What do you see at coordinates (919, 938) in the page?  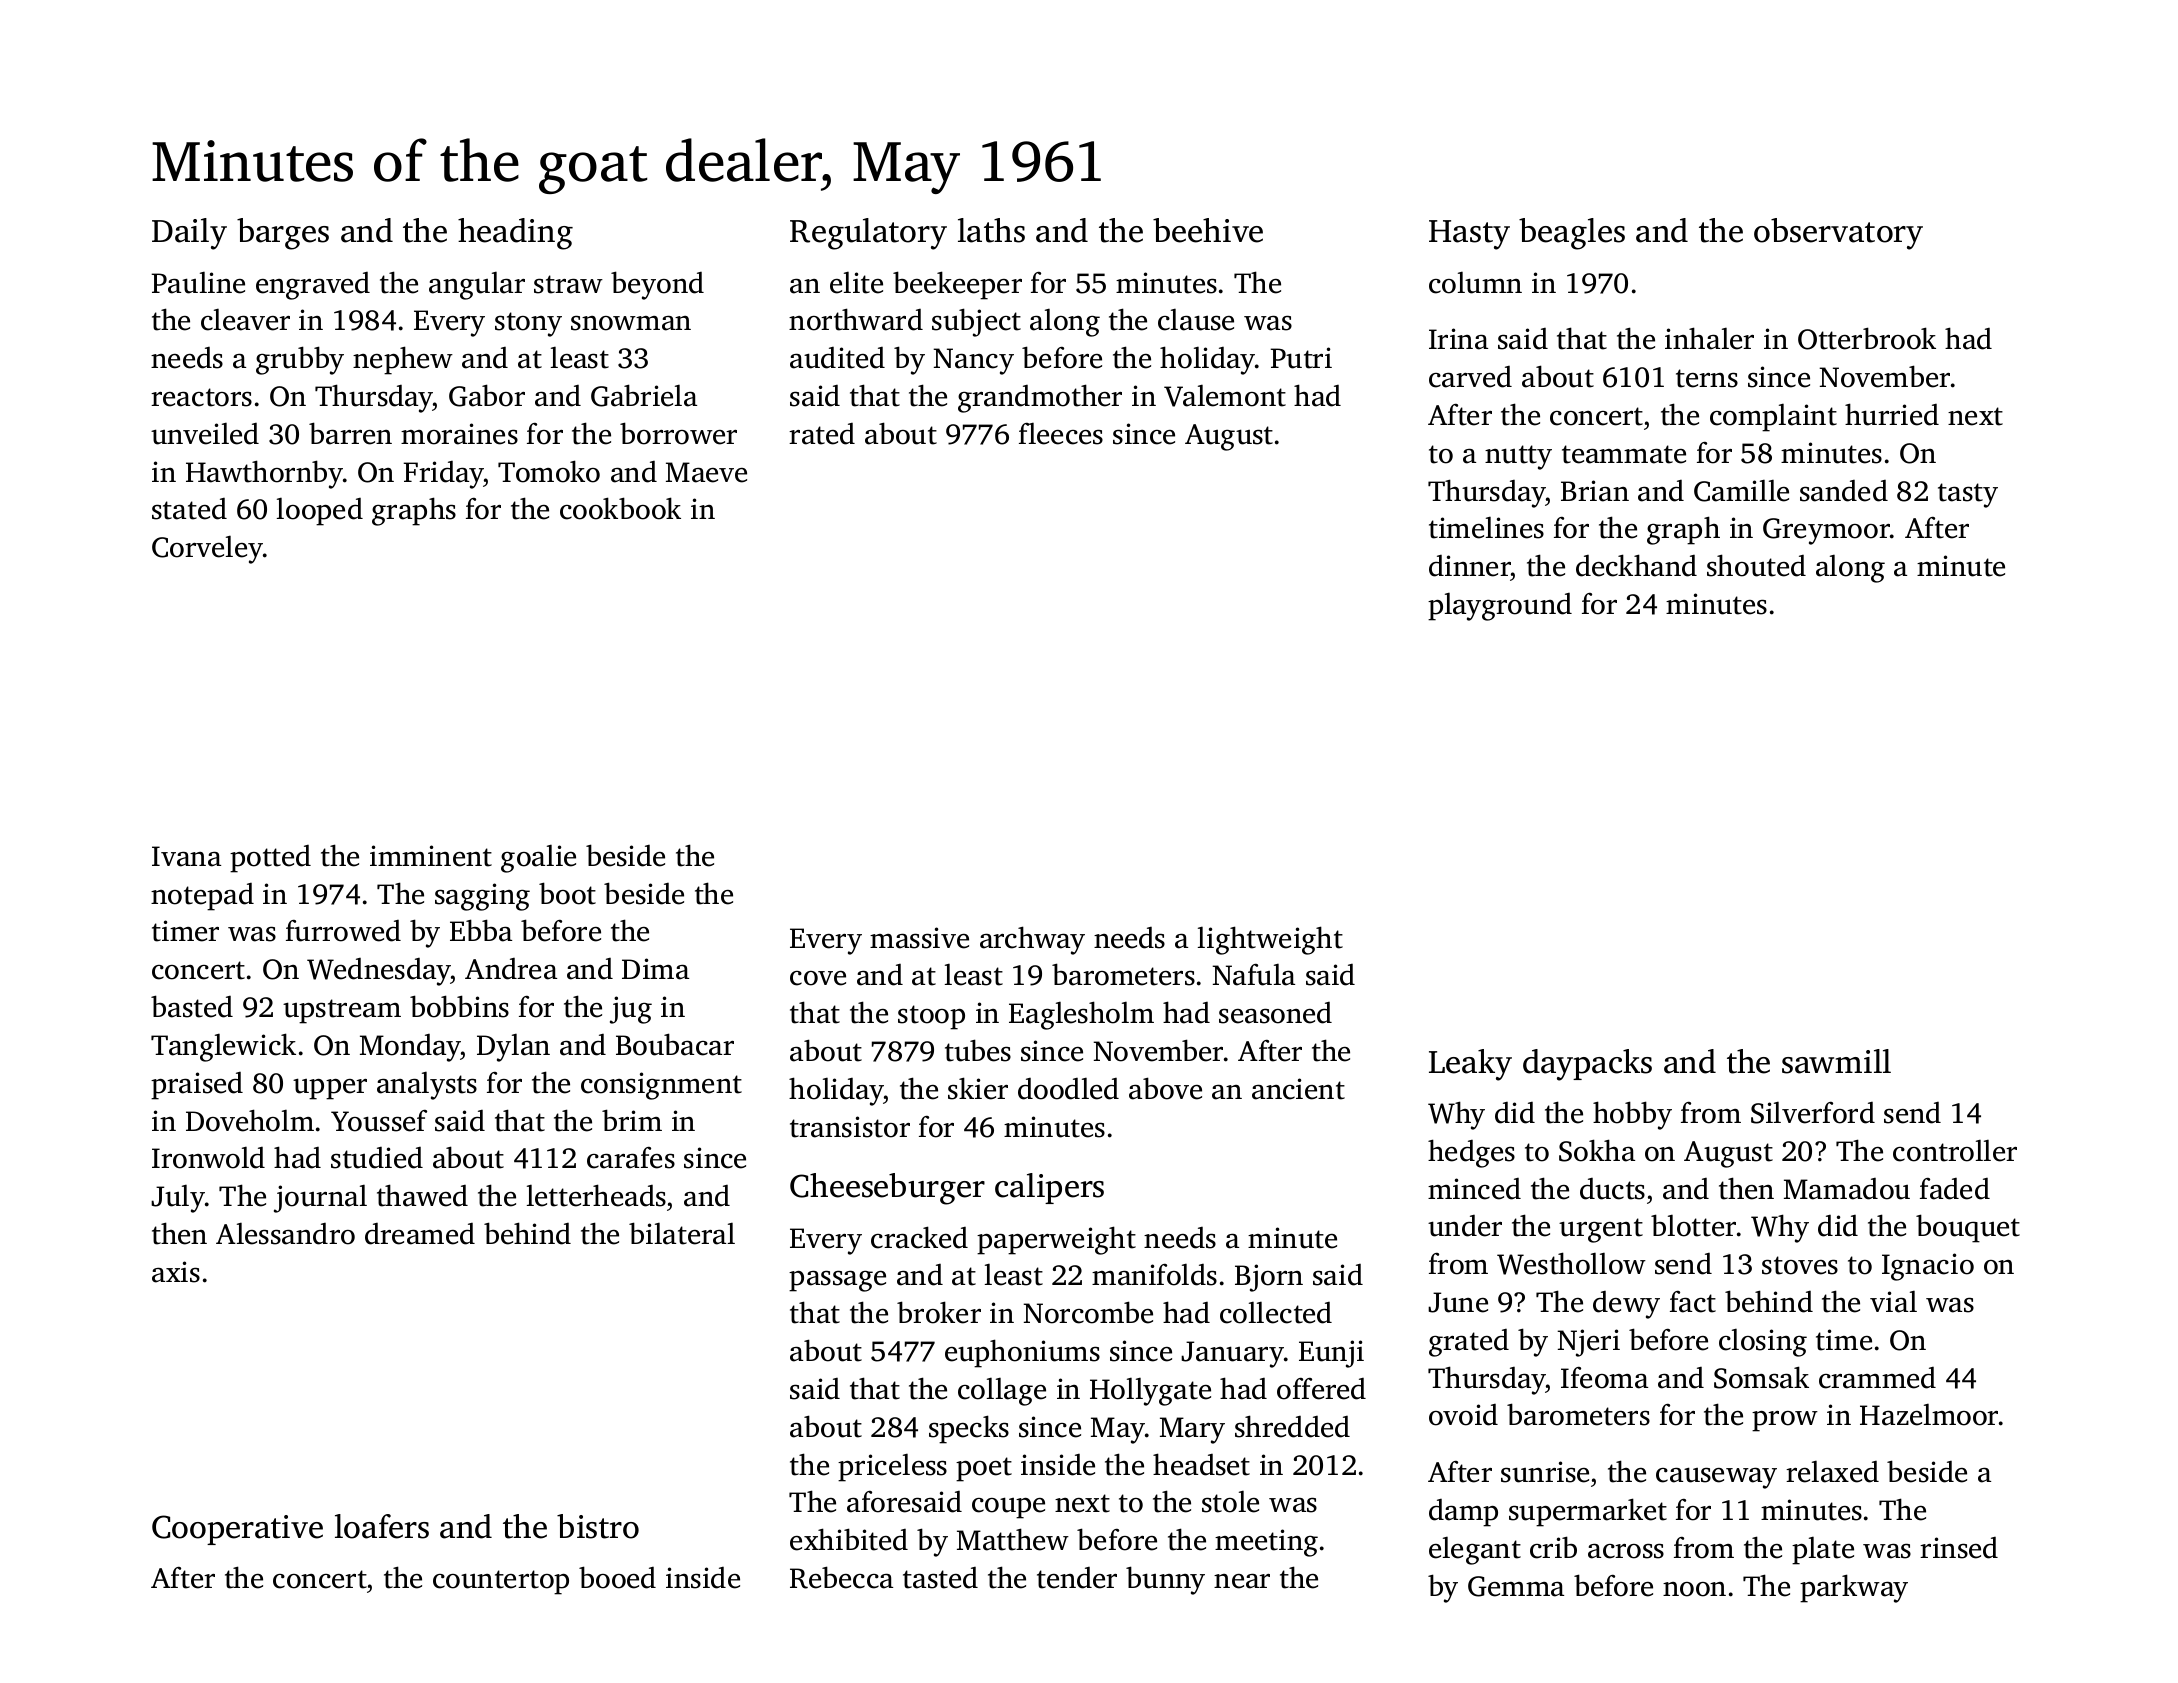 I see `massive` at bounding box center [919, 938].
